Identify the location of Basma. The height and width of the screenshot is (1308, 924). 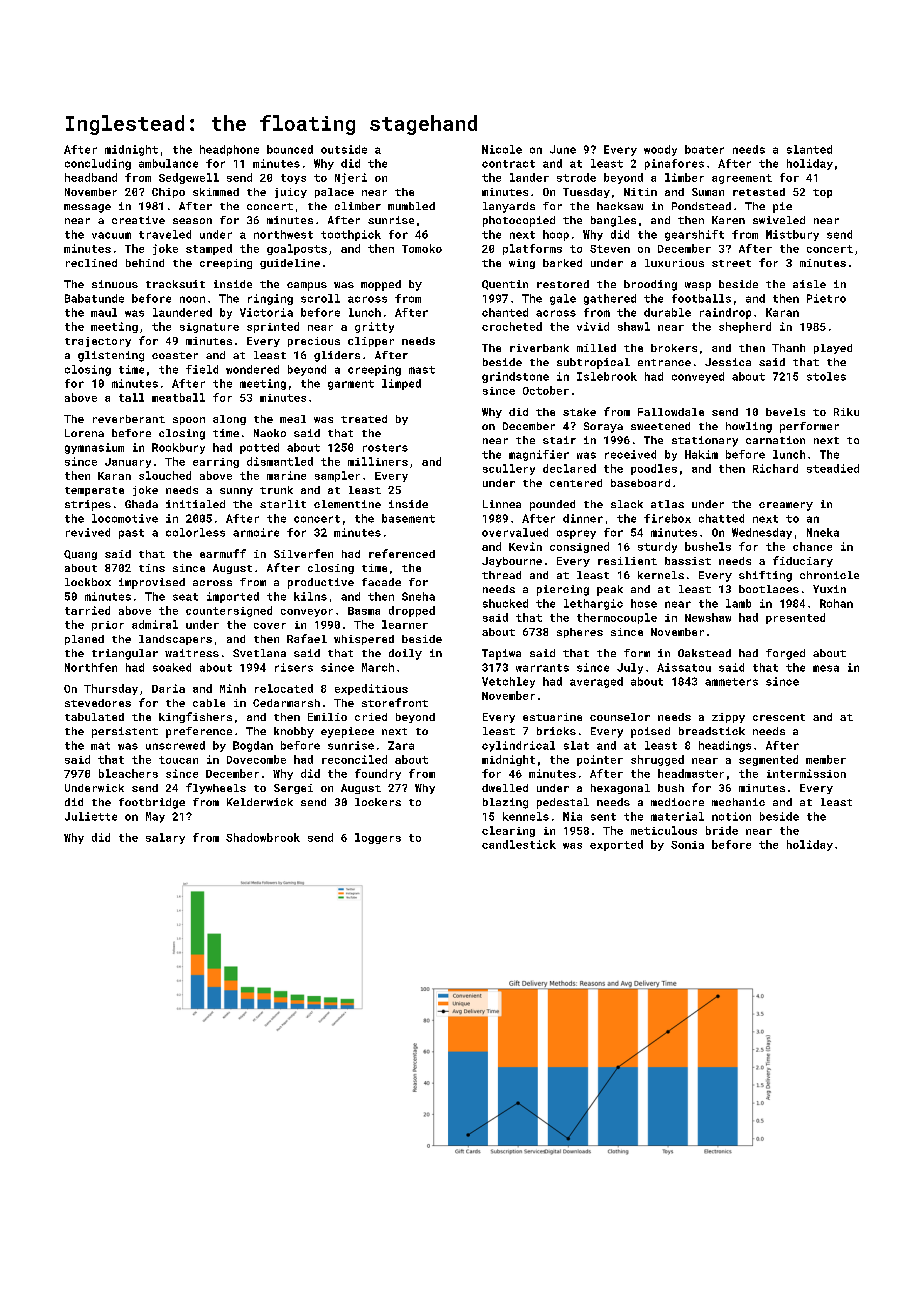
(364, 611).
